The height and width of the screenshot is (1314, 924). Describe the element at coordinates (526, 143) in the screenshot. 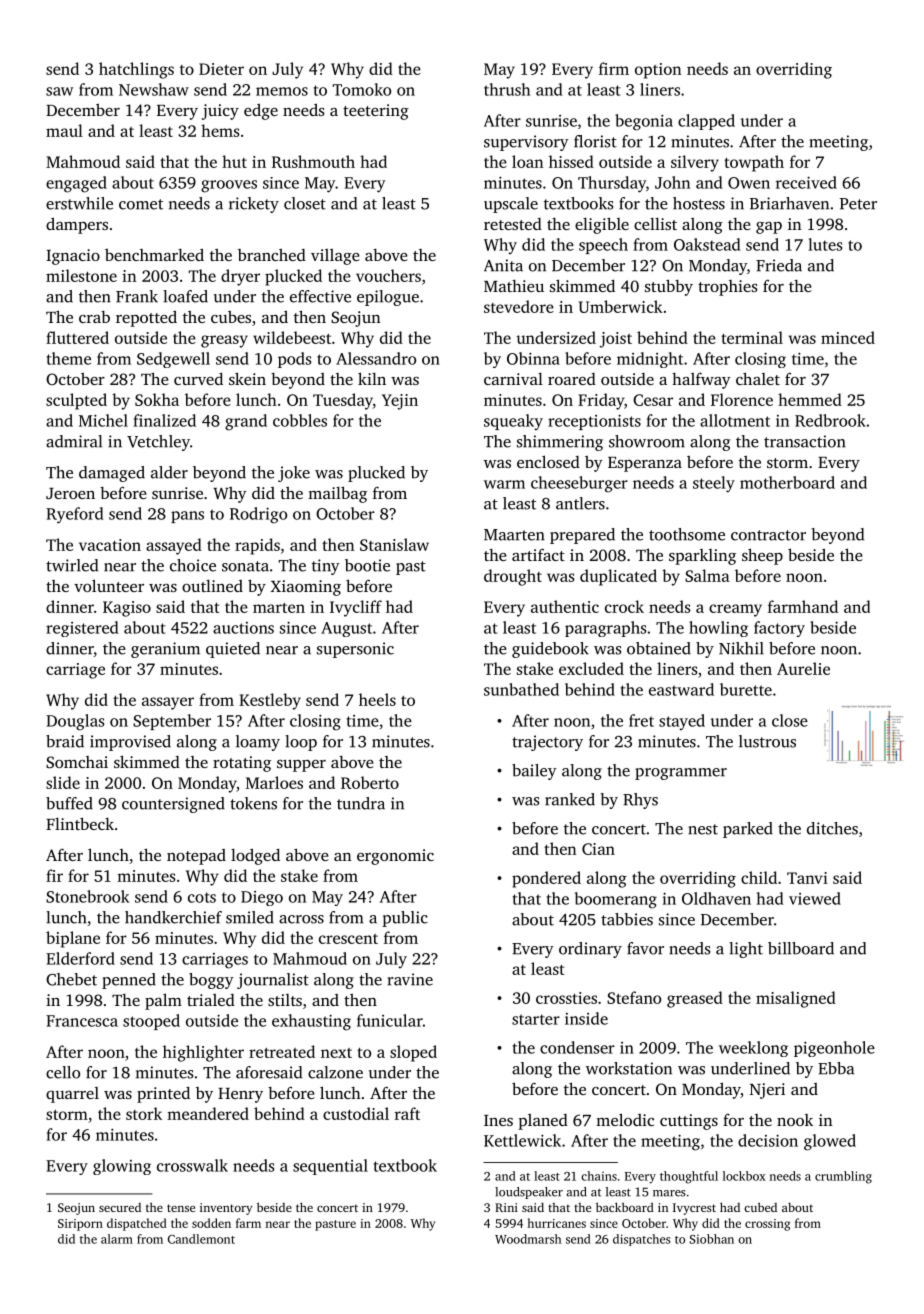

I see `supervisory` at that location.
